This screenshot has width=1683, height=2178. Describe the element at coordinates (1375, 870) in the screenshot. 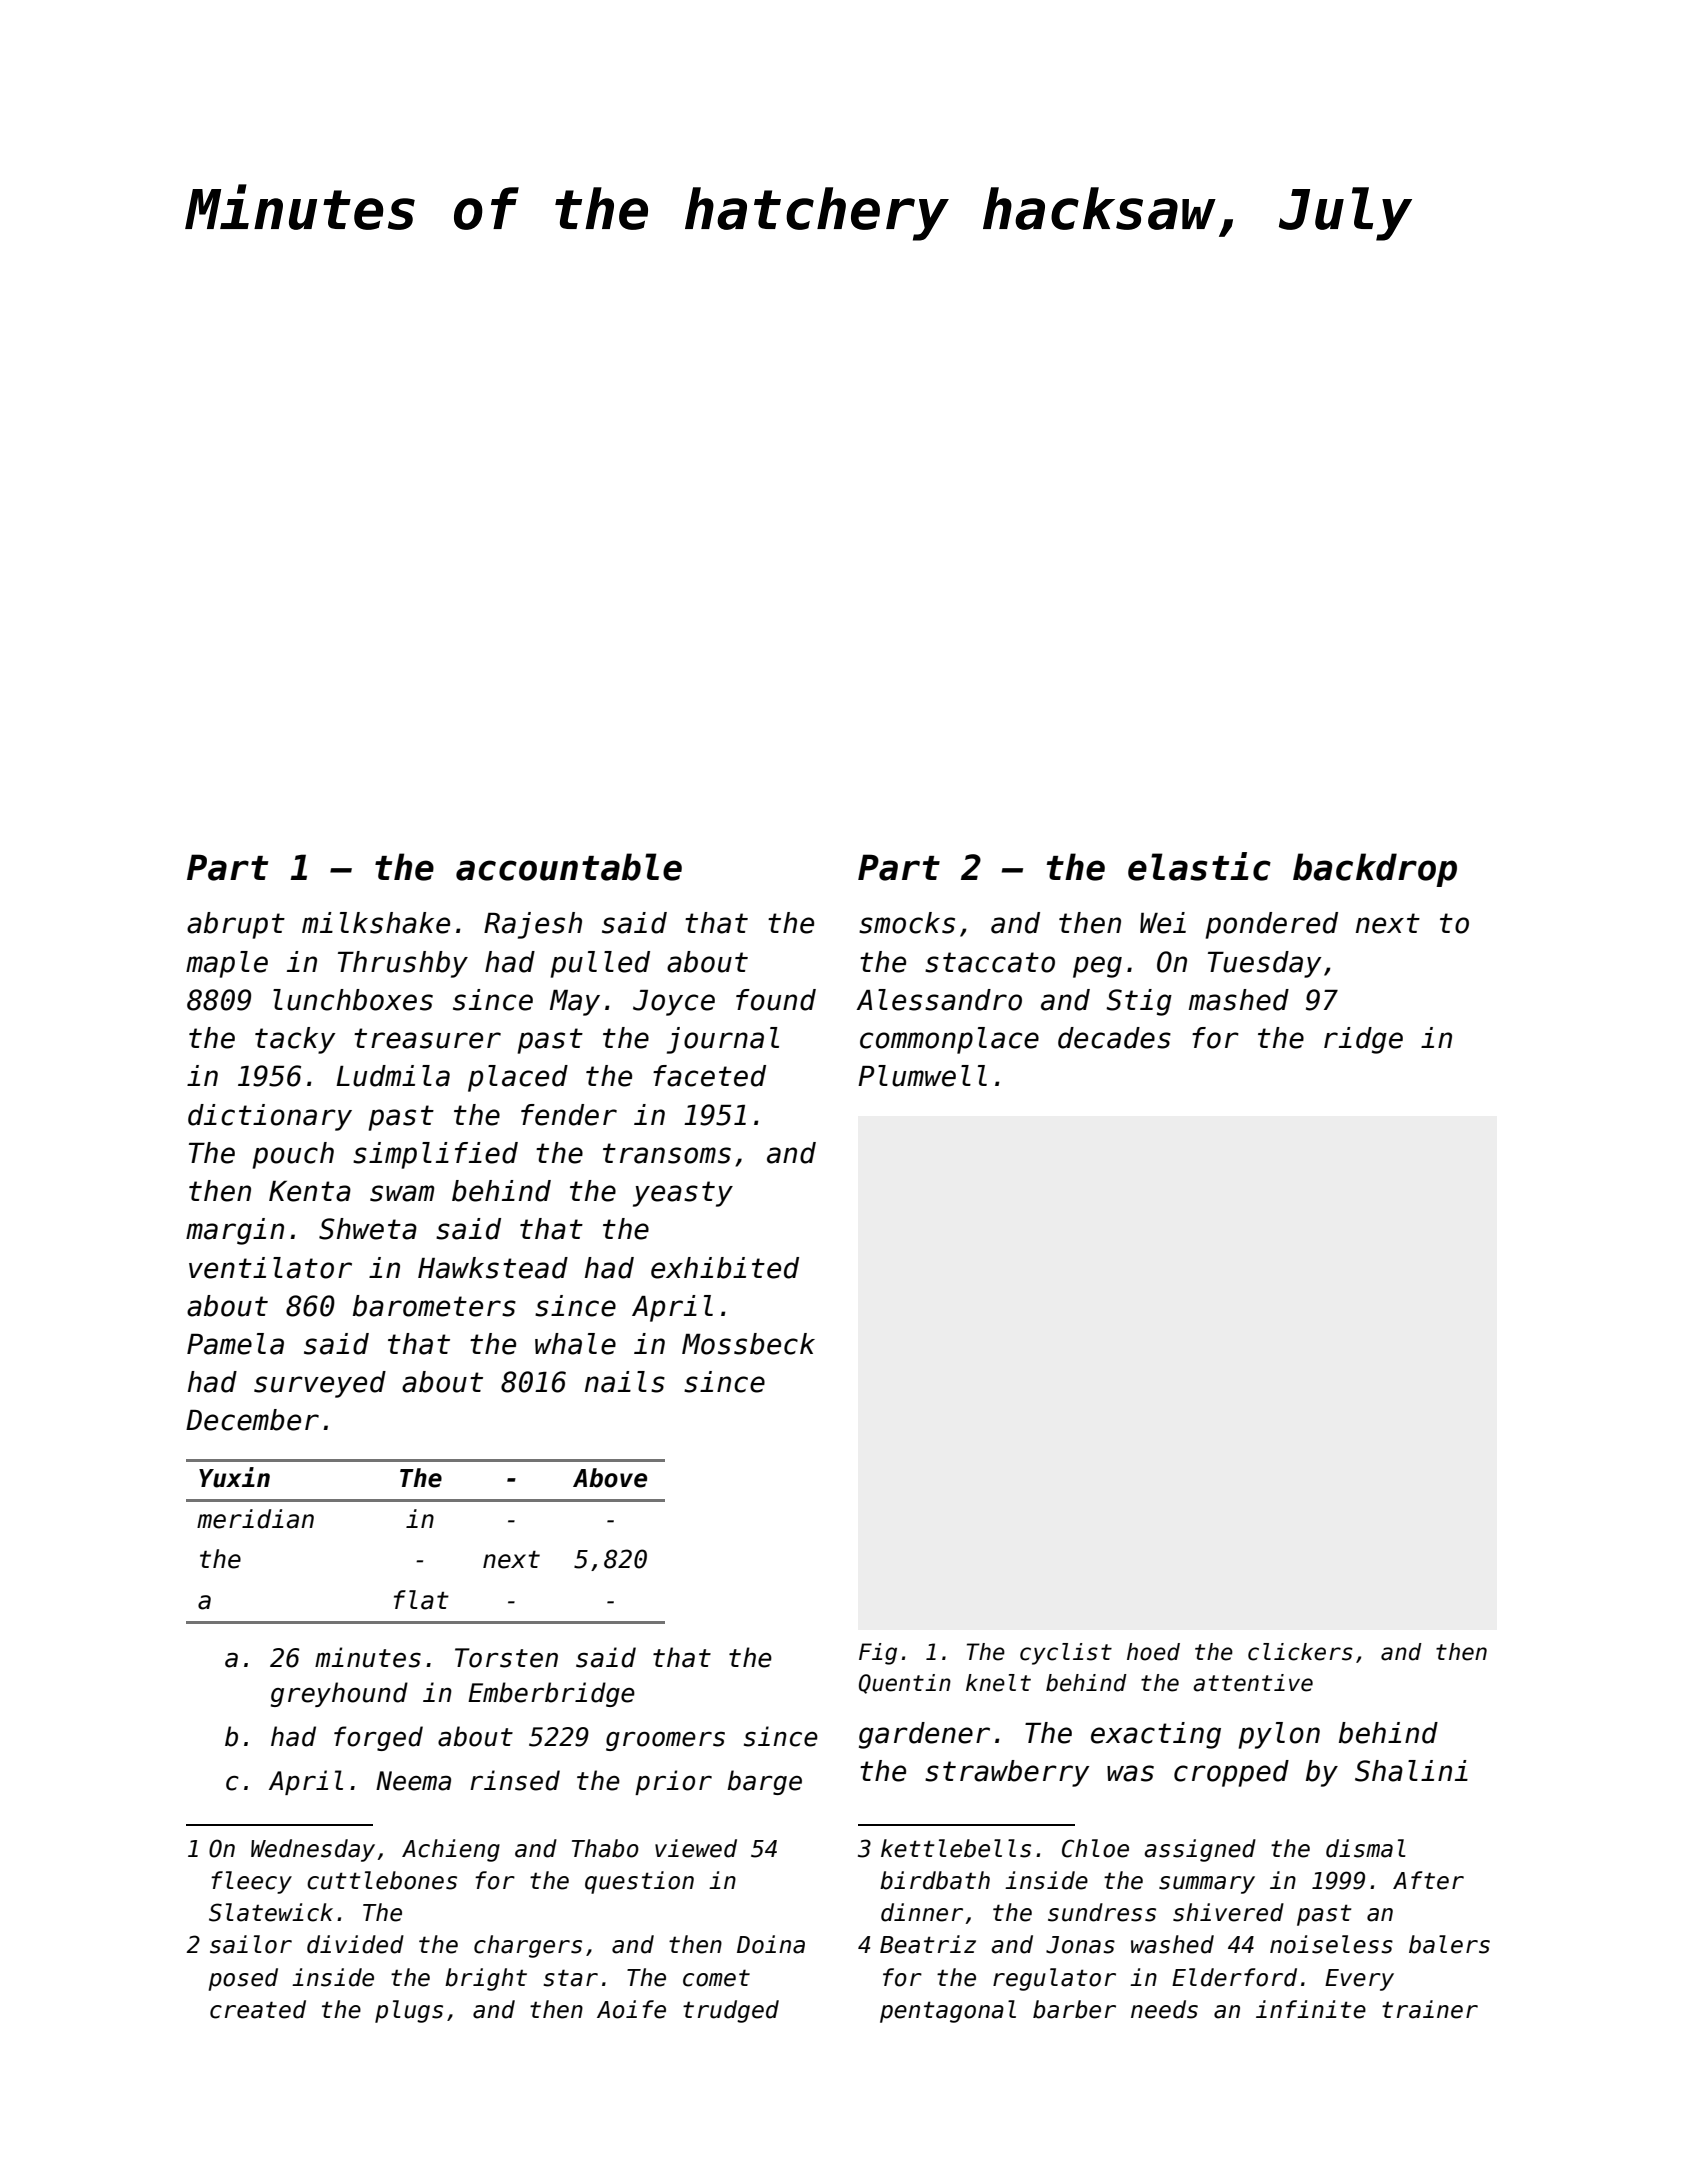

I see `backdrop` at that location.
